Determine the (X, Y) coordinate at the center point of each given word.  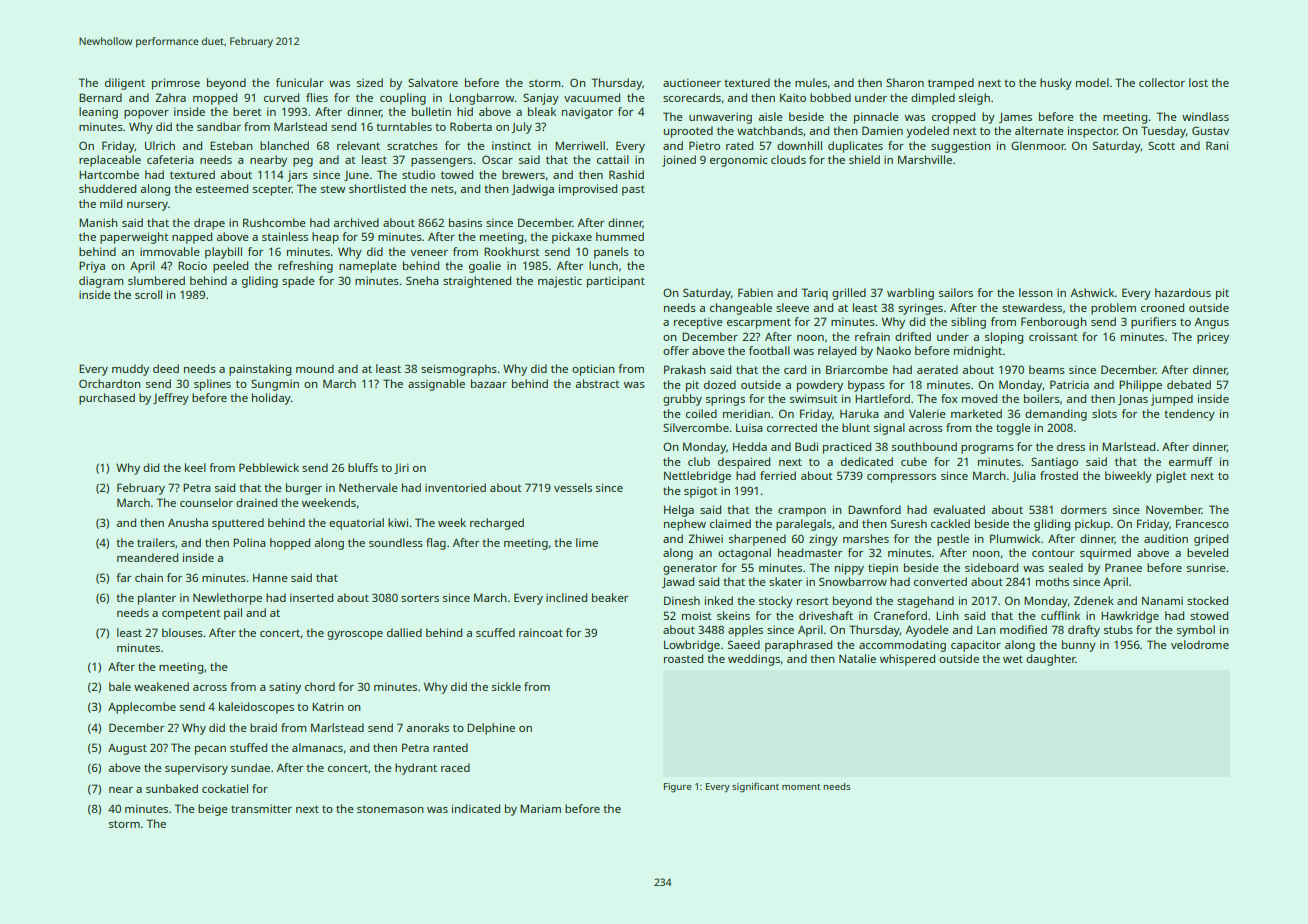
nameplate (368, 267)
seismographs (459, 370)
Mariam (540, 808)
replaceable (110, 161)
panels (611, 253)
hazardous (1183, 292)
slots (1104, 413)
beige (213, 810)
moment (801, 787)
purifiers (1153, 323)
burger (304, 489)
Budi (806, 446)
